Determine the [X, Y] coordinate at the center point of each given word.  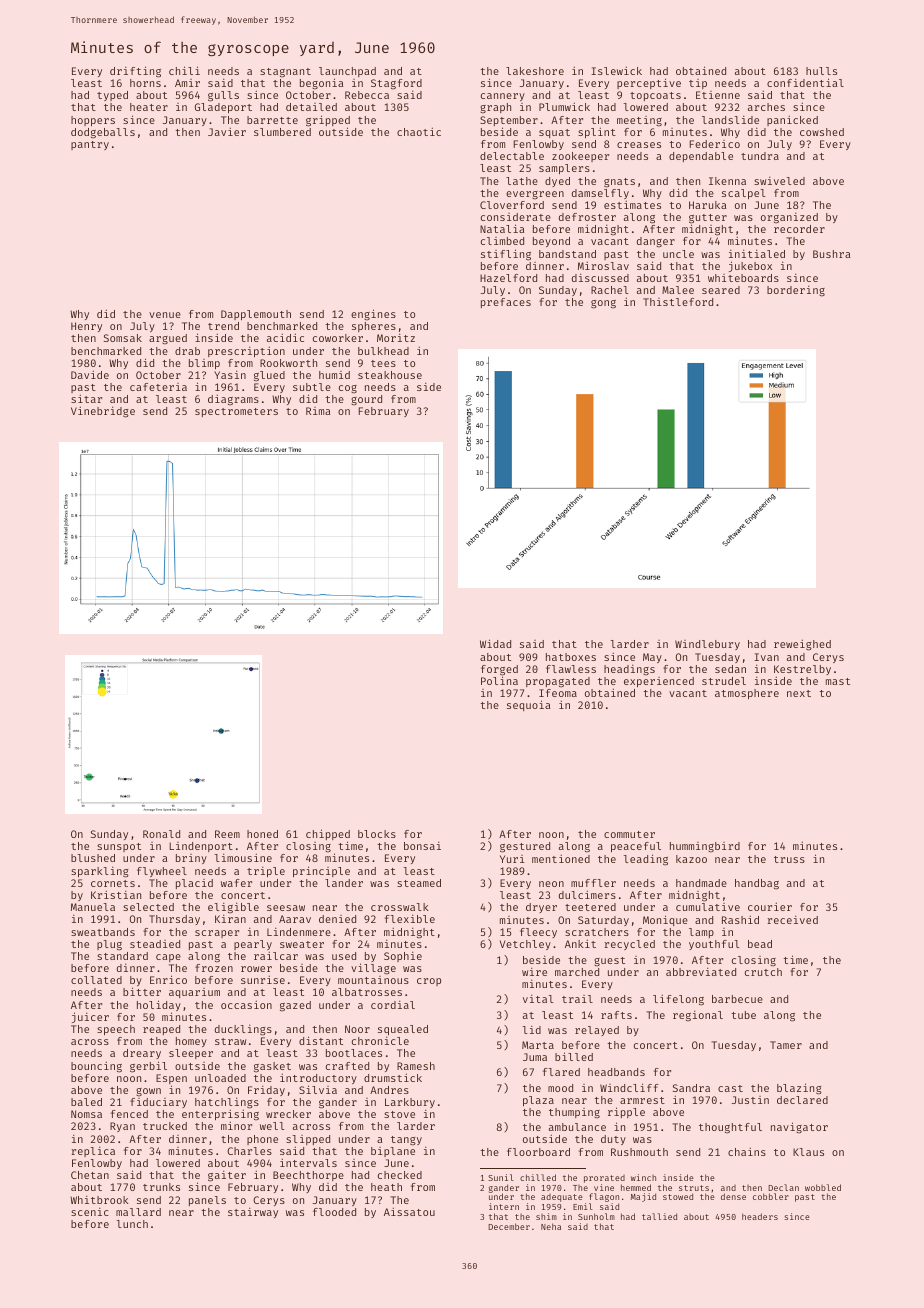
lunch [132, 1224]
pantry [90, 145]
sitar [86, 399]
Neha [551, 1226]
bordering [796, 291]
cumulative [708, 907]
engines [373, 315]
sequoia [528, 705]
